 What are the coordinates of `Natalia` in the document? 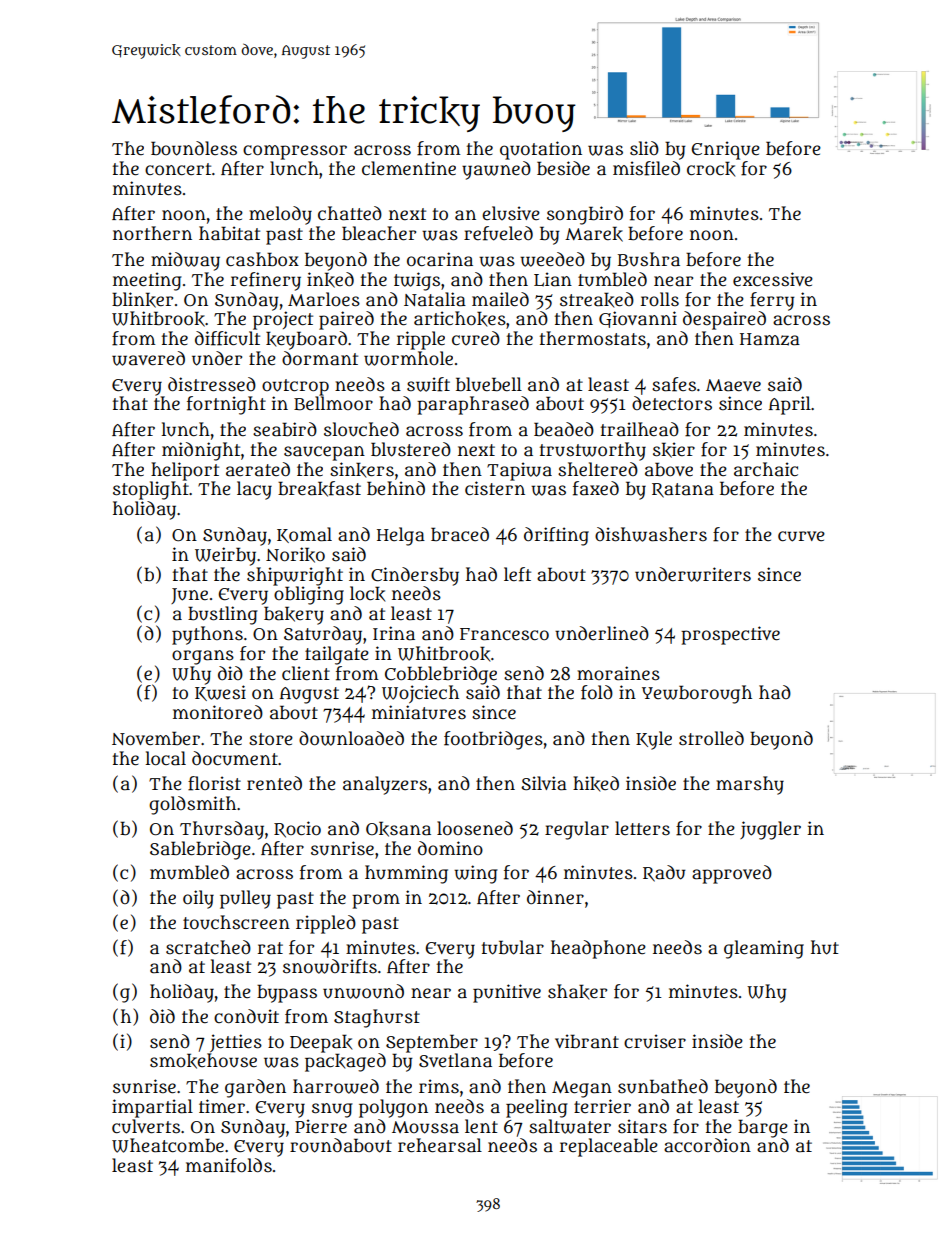 It's located at (435, 299).
